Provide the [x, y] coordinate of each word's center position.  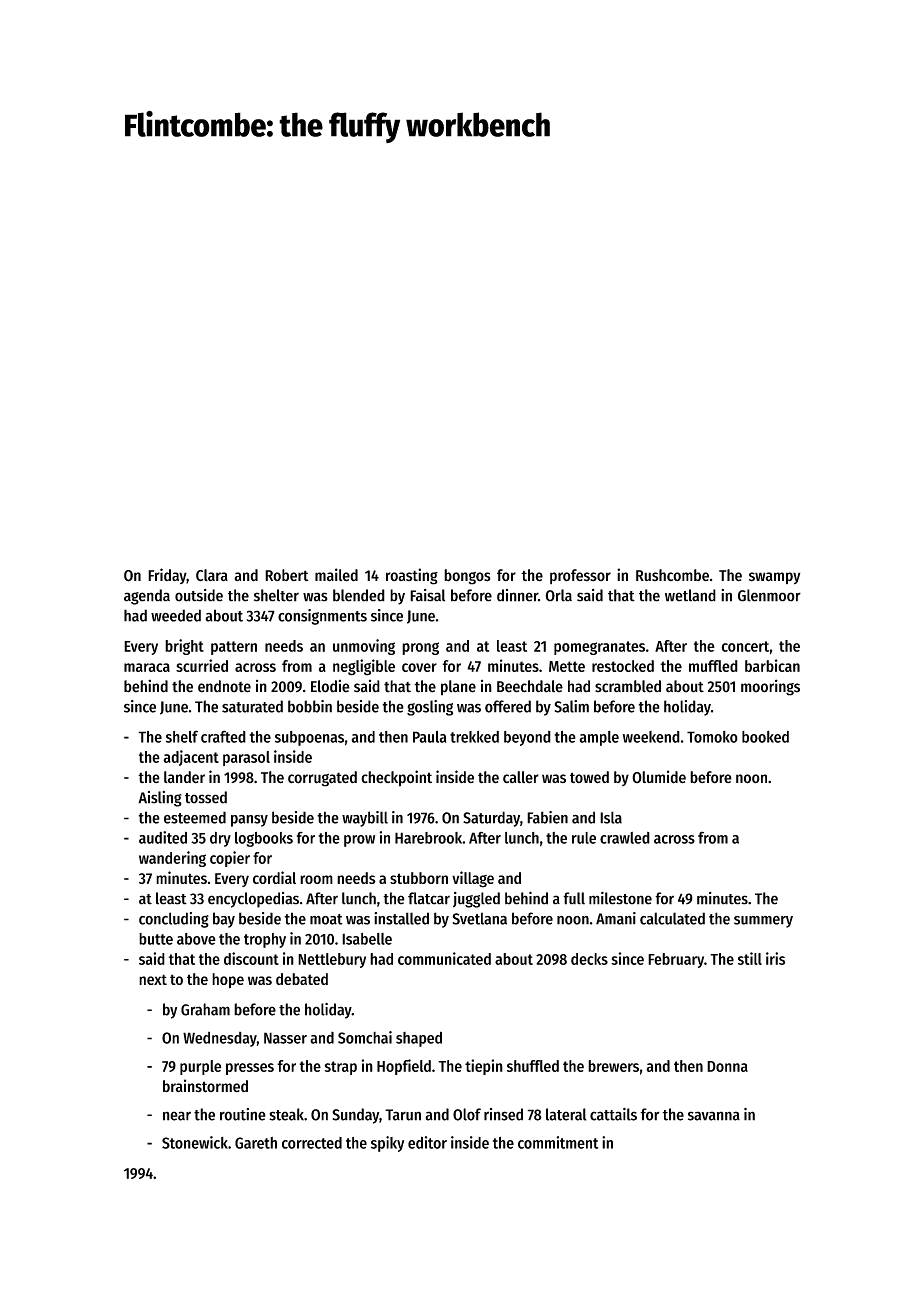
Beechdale [530, 686]
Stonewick [195, 1142]
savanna [714, 1116]
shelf [182, 736]
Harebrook [428, 838]
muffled [713, 666]
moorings [770, 687]
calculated [672, 918]
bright [184, 647]
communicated [444, 958]
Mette [567, 666]
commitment [558, 1142]
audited [163, 837]
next [153, 979]
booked [765, 737]
